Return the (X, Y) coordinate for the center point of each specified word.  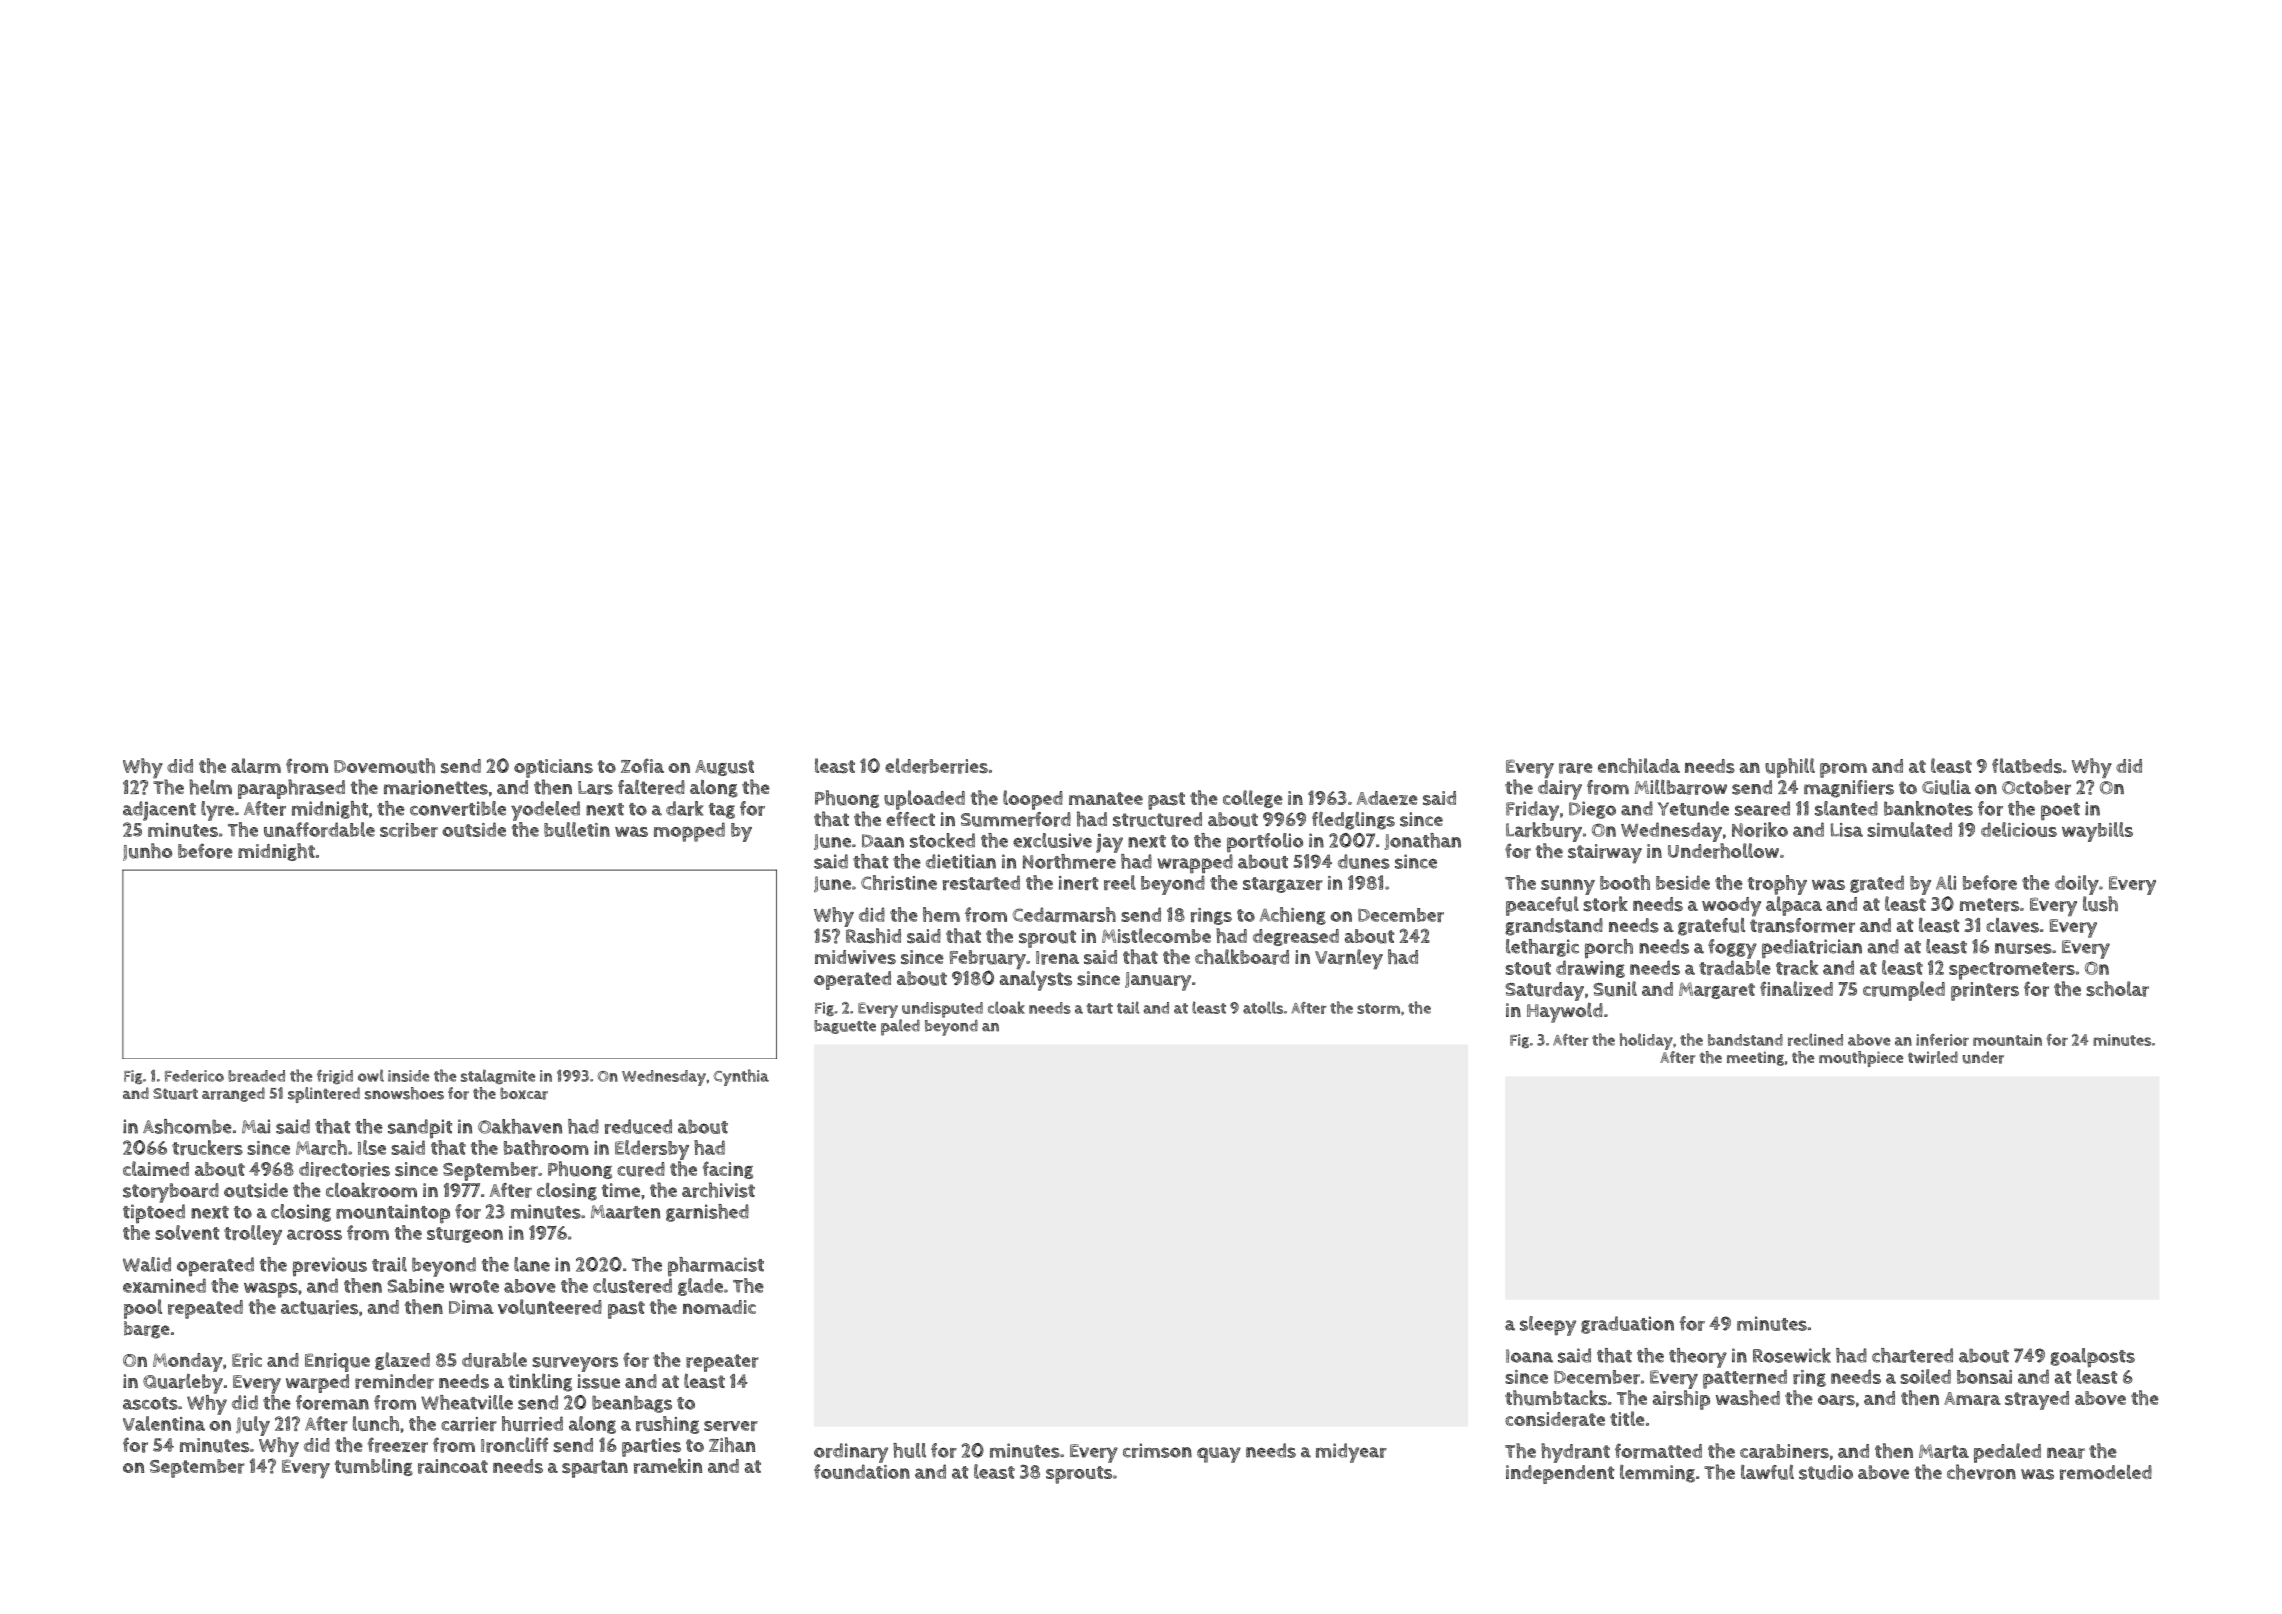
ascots (150, 1403)
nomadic (719, 1307)
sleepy (1548, 1326)
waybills (2097, 832)
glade (700, 1287)
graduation (1627, 1325)
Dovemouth (384, 766)
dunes (1364, 861)
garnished (707, 1213)
